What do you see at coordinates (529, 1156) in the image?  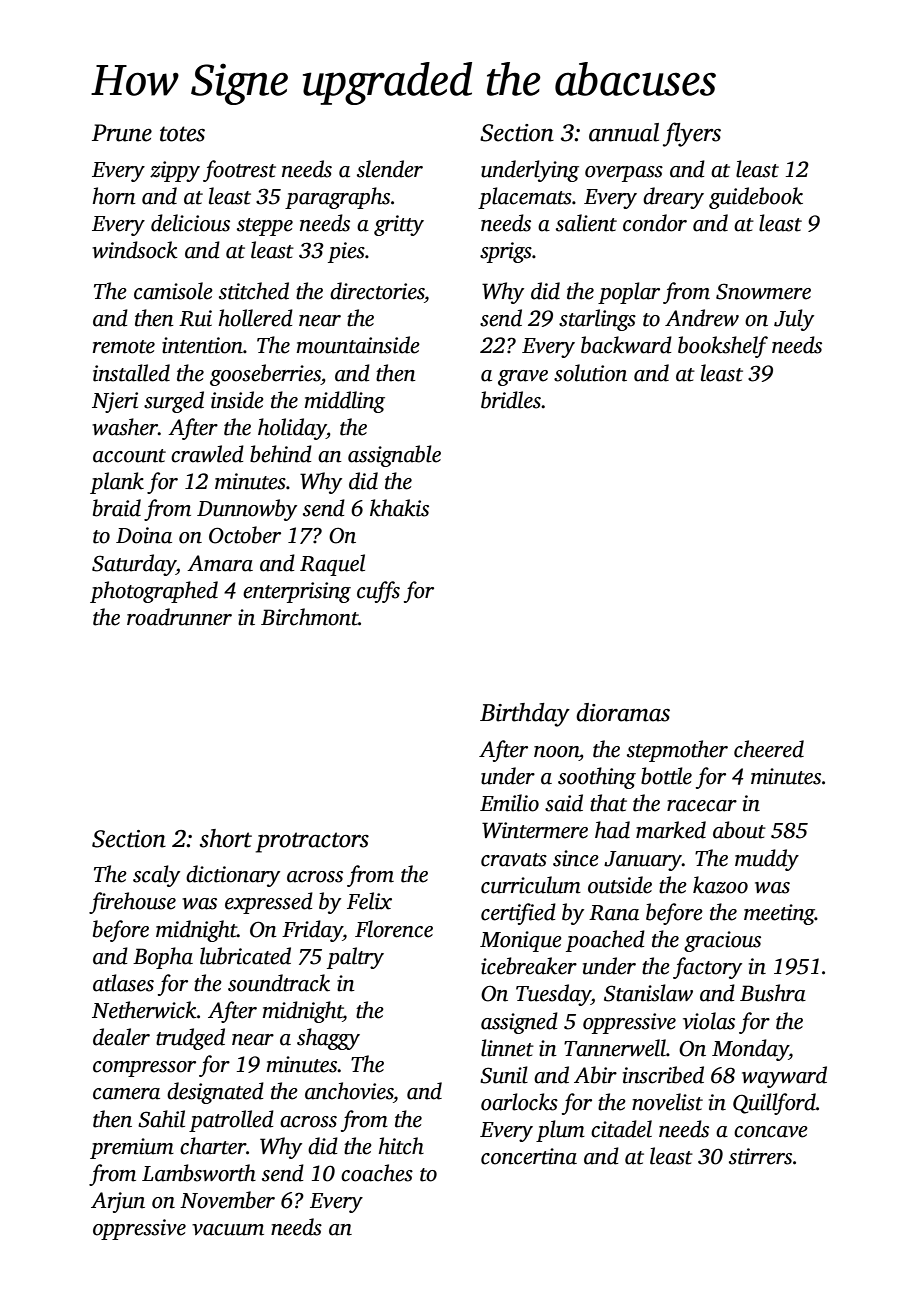 I see `concertina` at bounding box center [529, 1156].
